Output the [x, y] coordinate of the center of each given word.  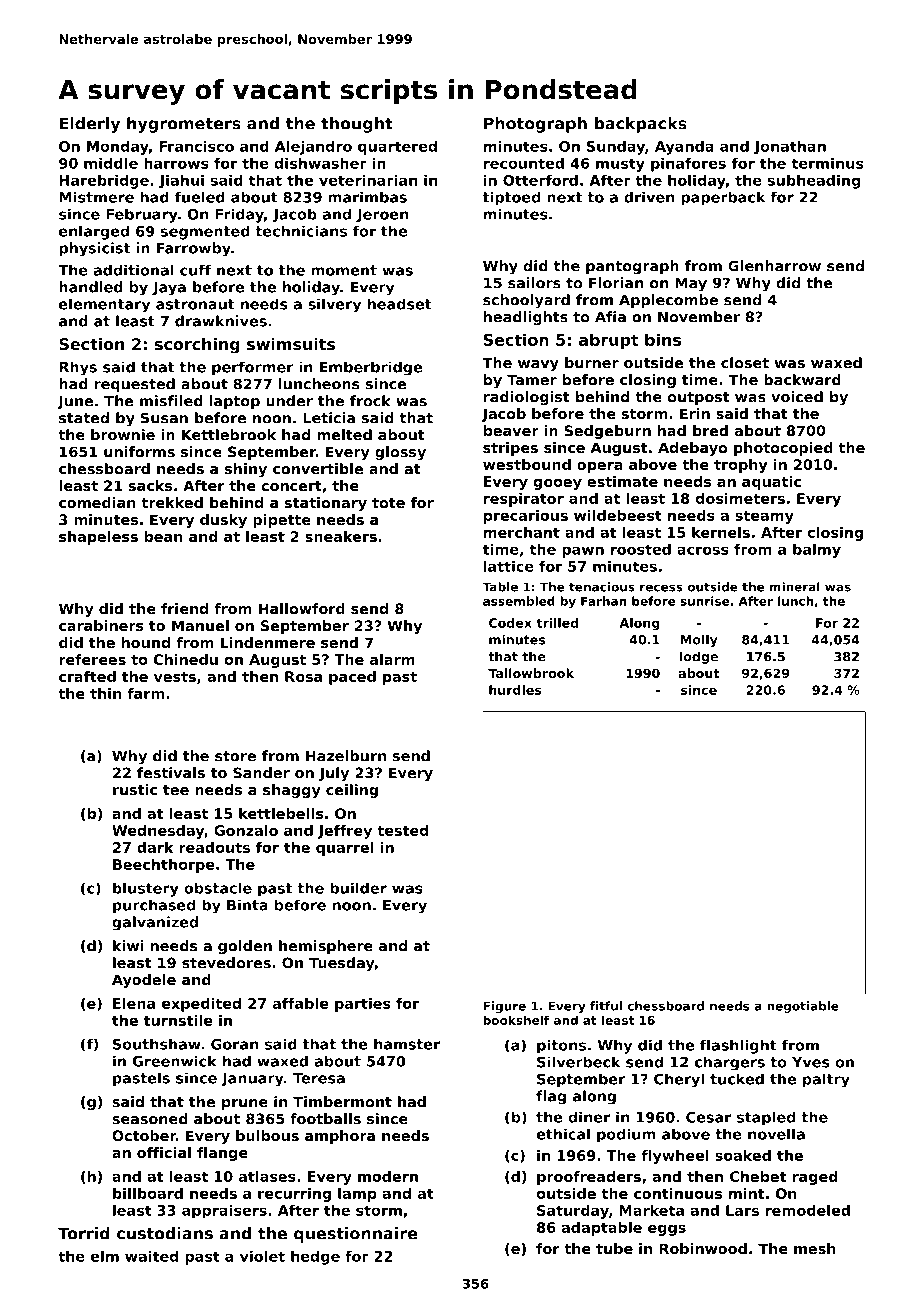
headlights [526, 318]
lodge [699, 657]
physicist [94, 249]
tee [176, 790]
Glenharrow [774, 266]
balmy [817, 550]
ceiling [352, 791]
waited [151, 1256]
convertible [318, 469]
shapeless [98, 538]
